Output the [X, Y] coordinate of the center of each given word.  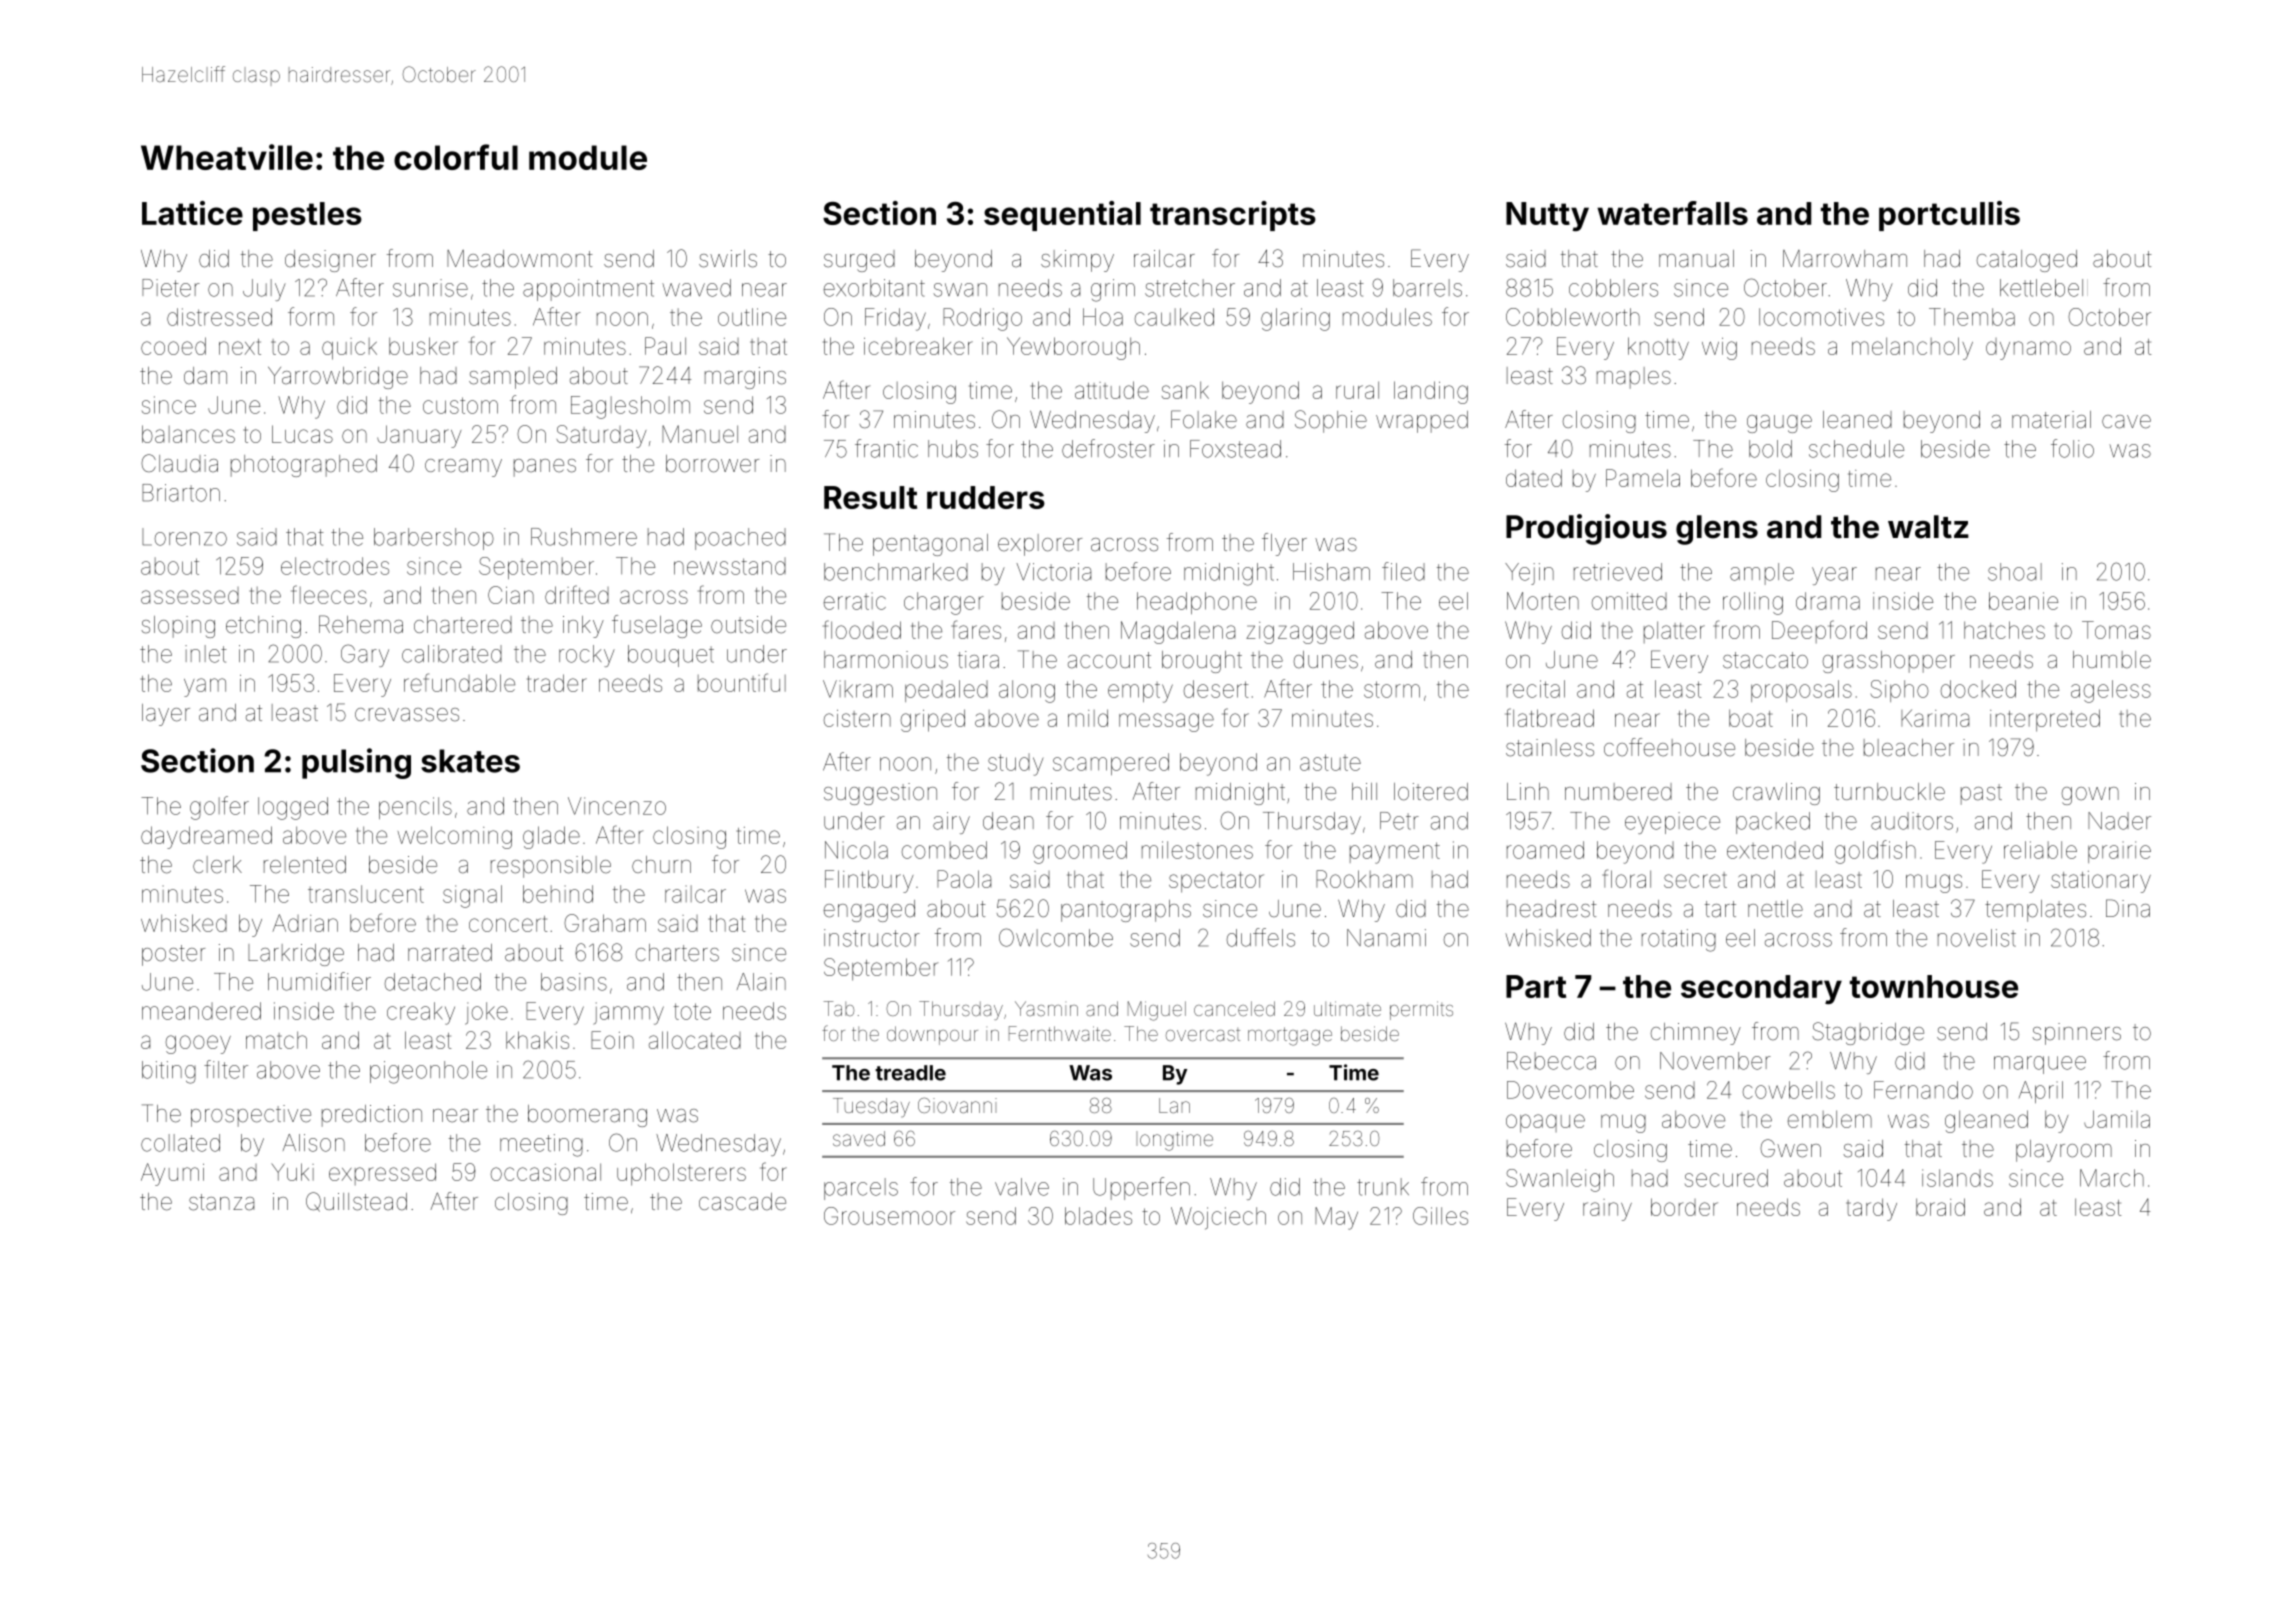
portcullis [1949, 216]
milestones [1197, 850]
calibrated [452, 654]
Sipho [1900, 691]
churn [661, 864]
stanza [221, 1202]
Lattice [192, 213]
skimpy [1077, 261]
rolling [1753, 603]
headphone [1197, 603]
